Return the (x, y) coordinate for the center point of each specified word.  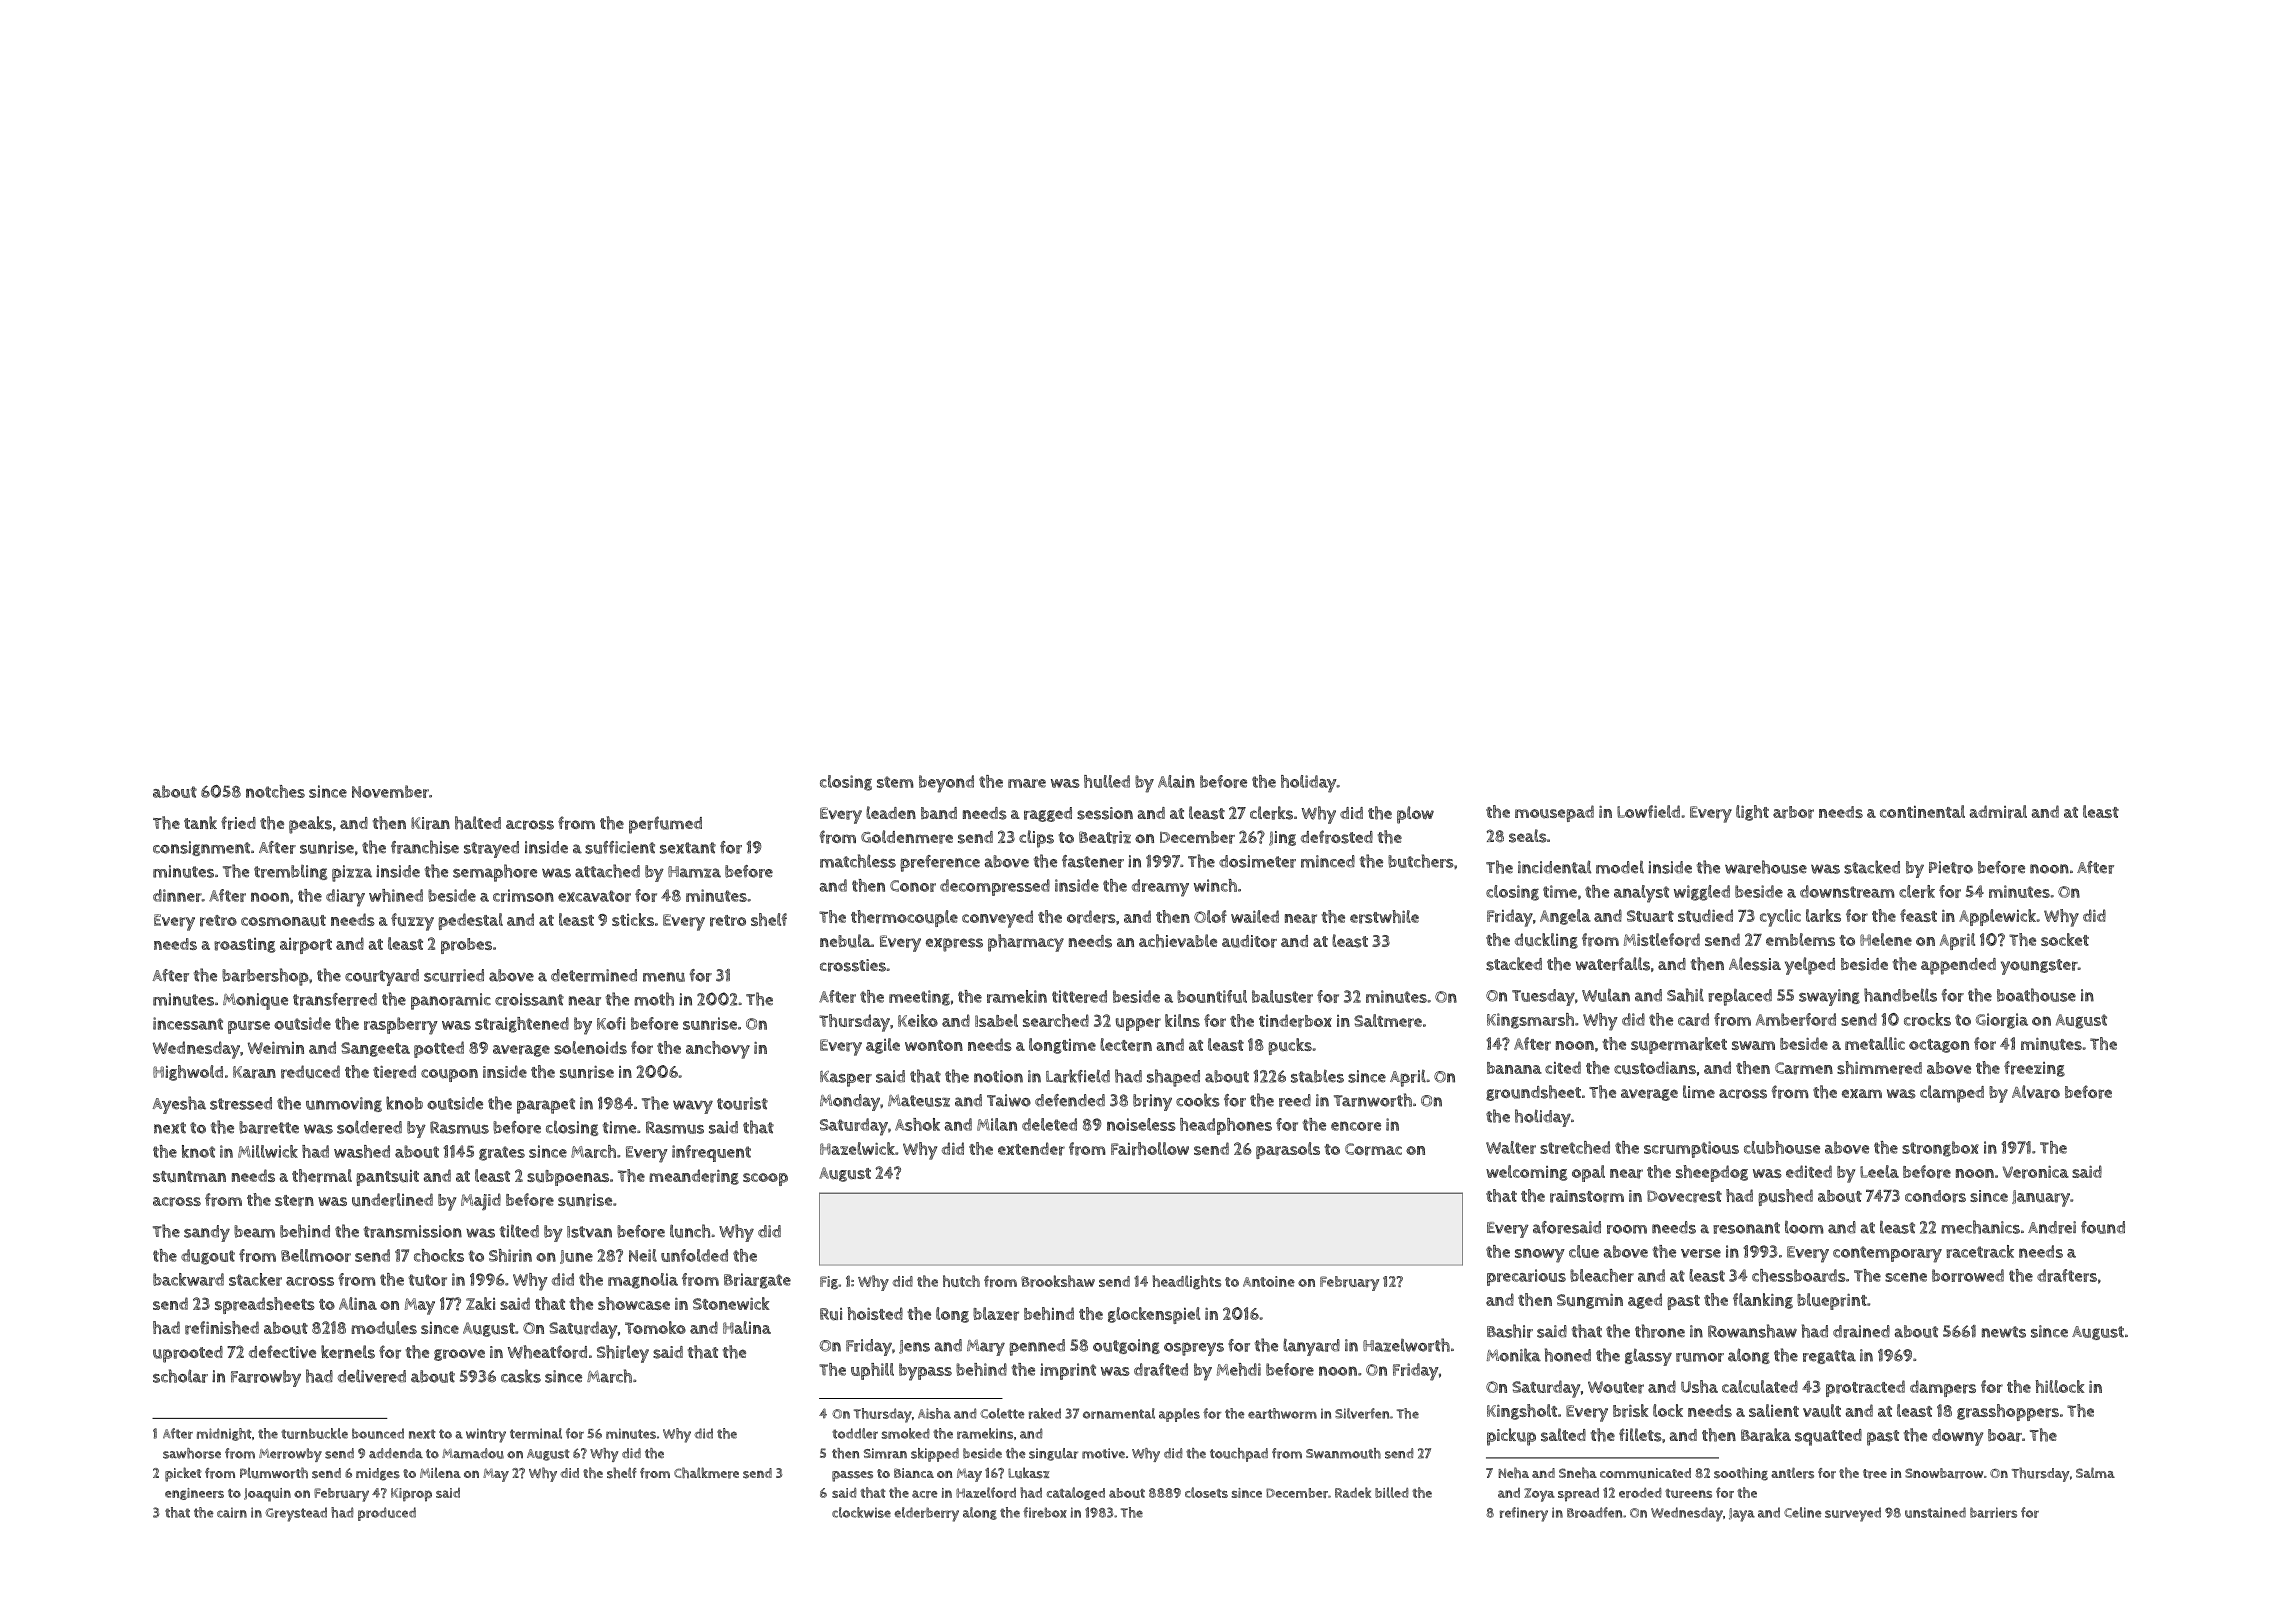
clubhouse (1782, 1147)
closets (1206, 1492)
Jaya (1742, 1515)
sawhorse (192, 1453)
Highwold (188, 1073)
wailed (1255, 916)
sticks (633, 919)
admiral (1998, 812)
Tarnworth (1373, 1100)
